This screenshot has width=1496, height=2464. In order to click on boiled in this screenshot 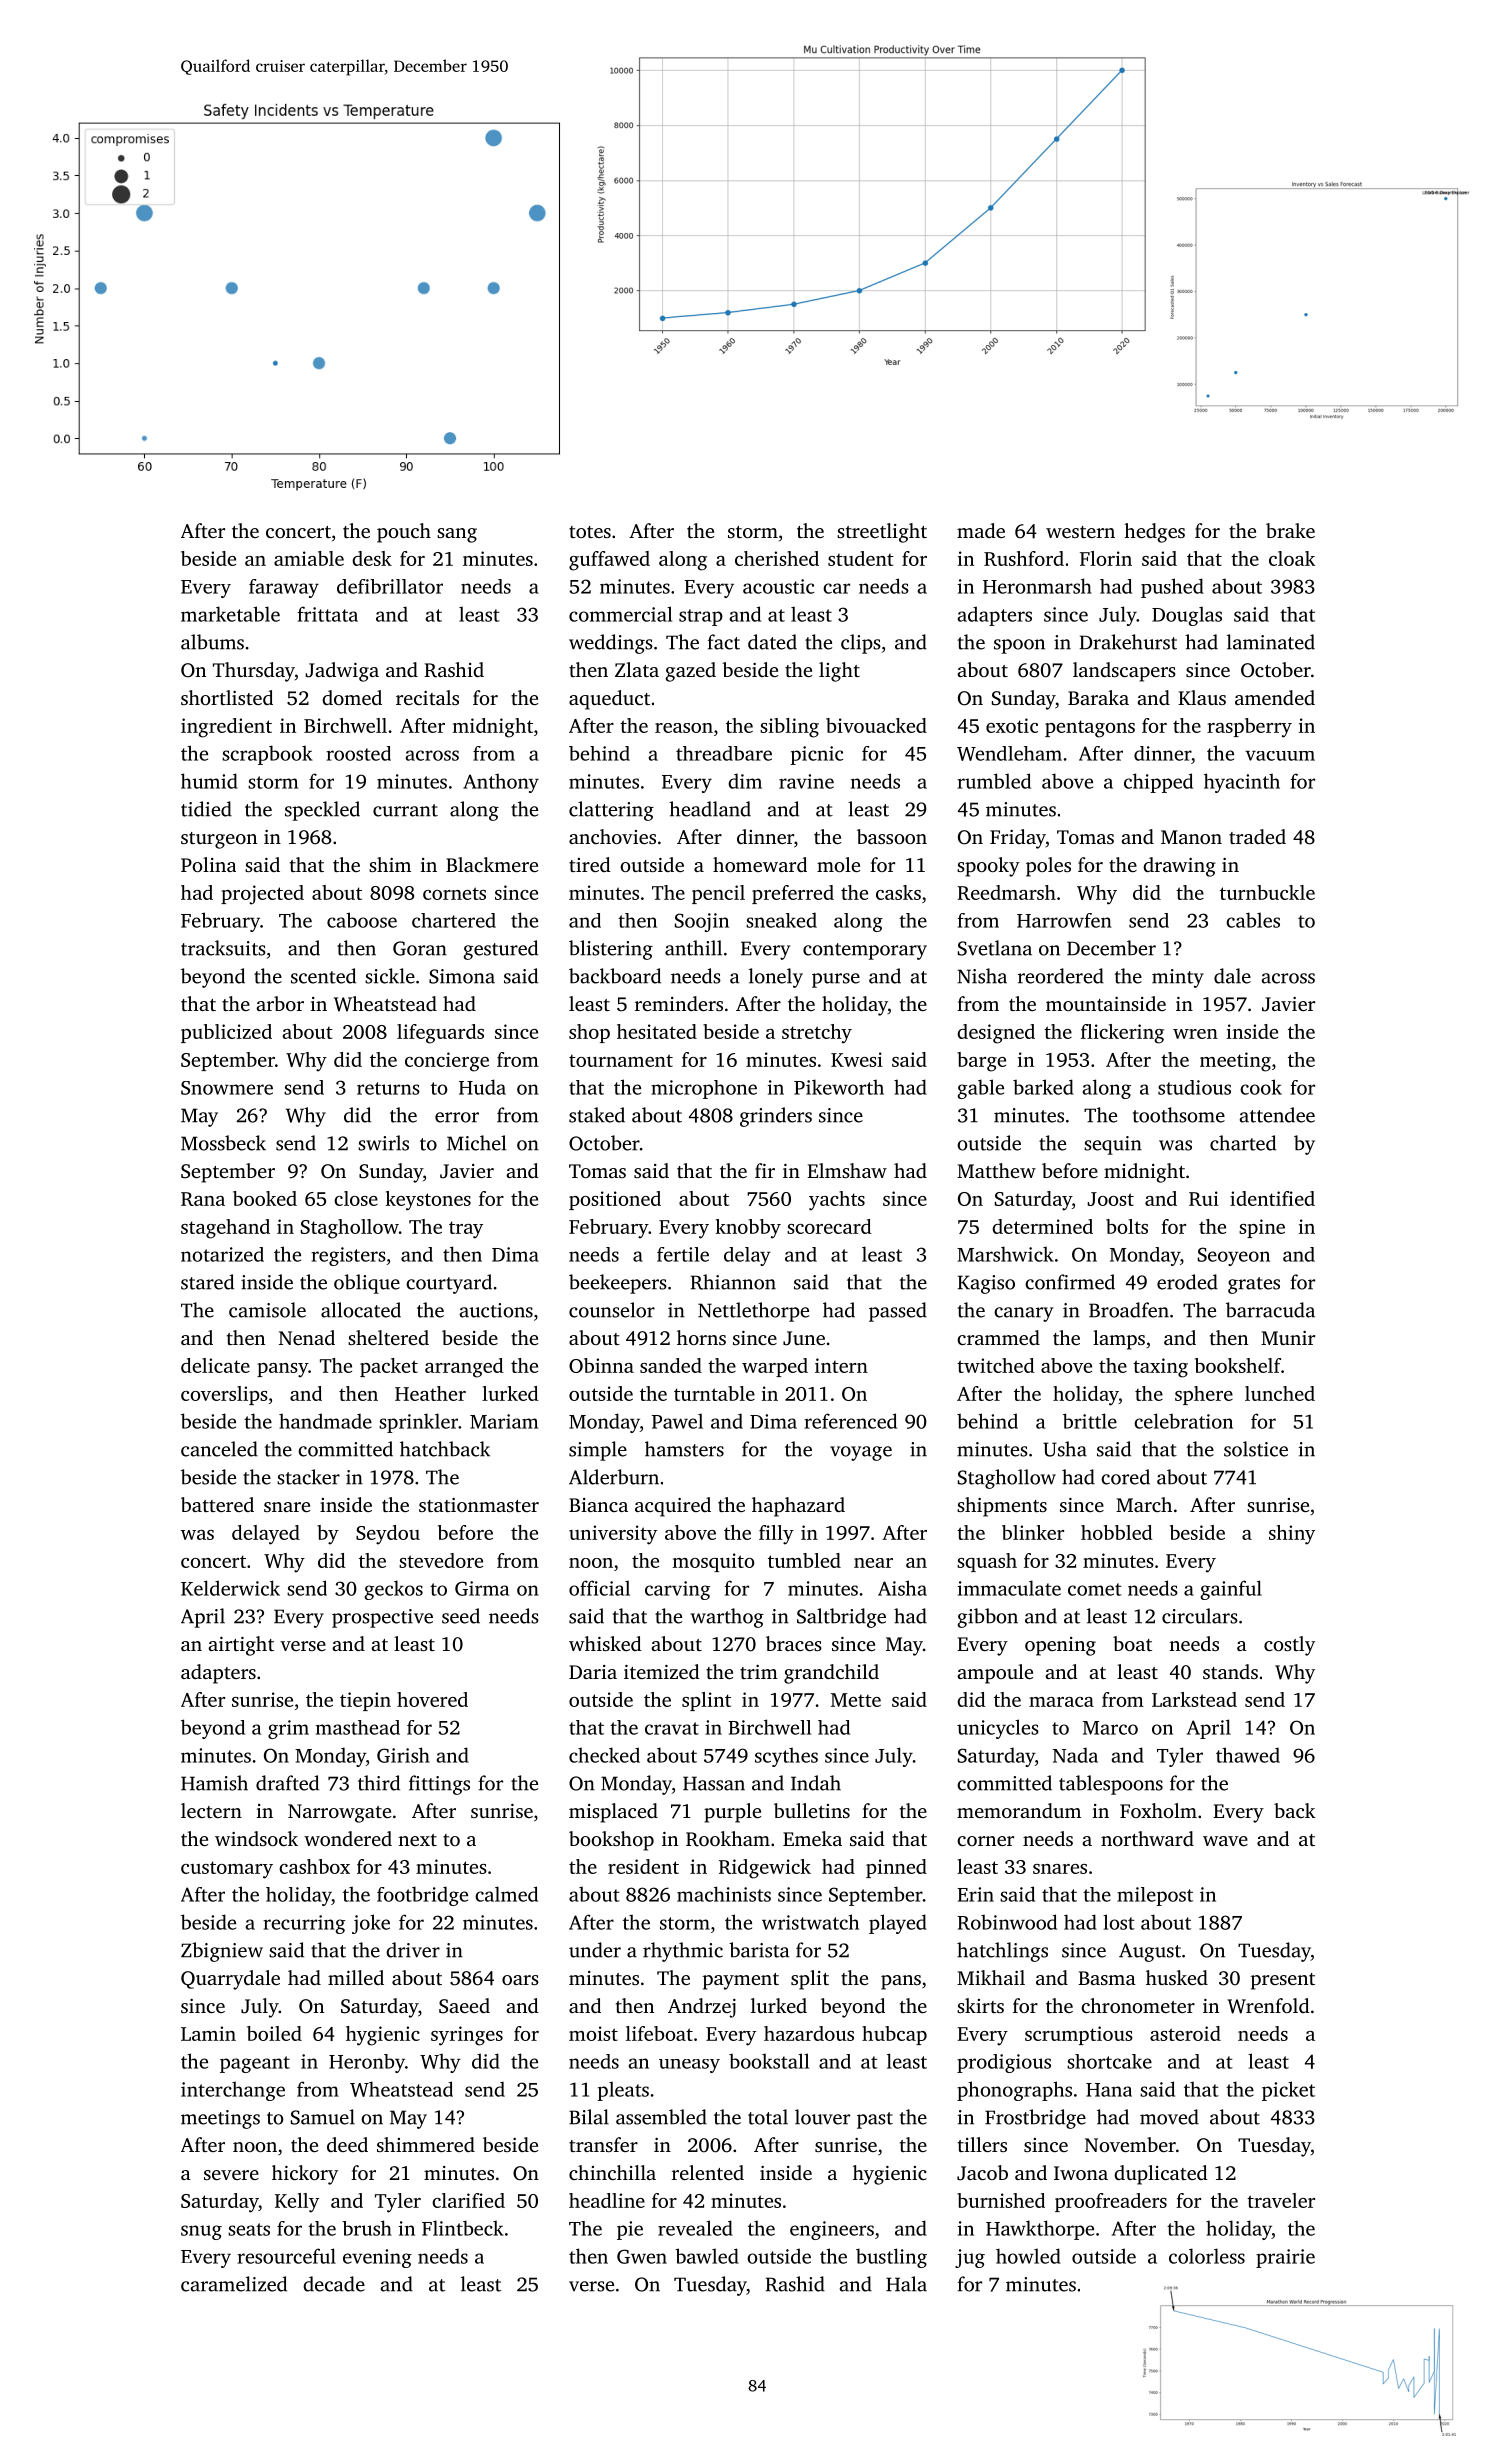, I will do `click(274, 2033)`.
